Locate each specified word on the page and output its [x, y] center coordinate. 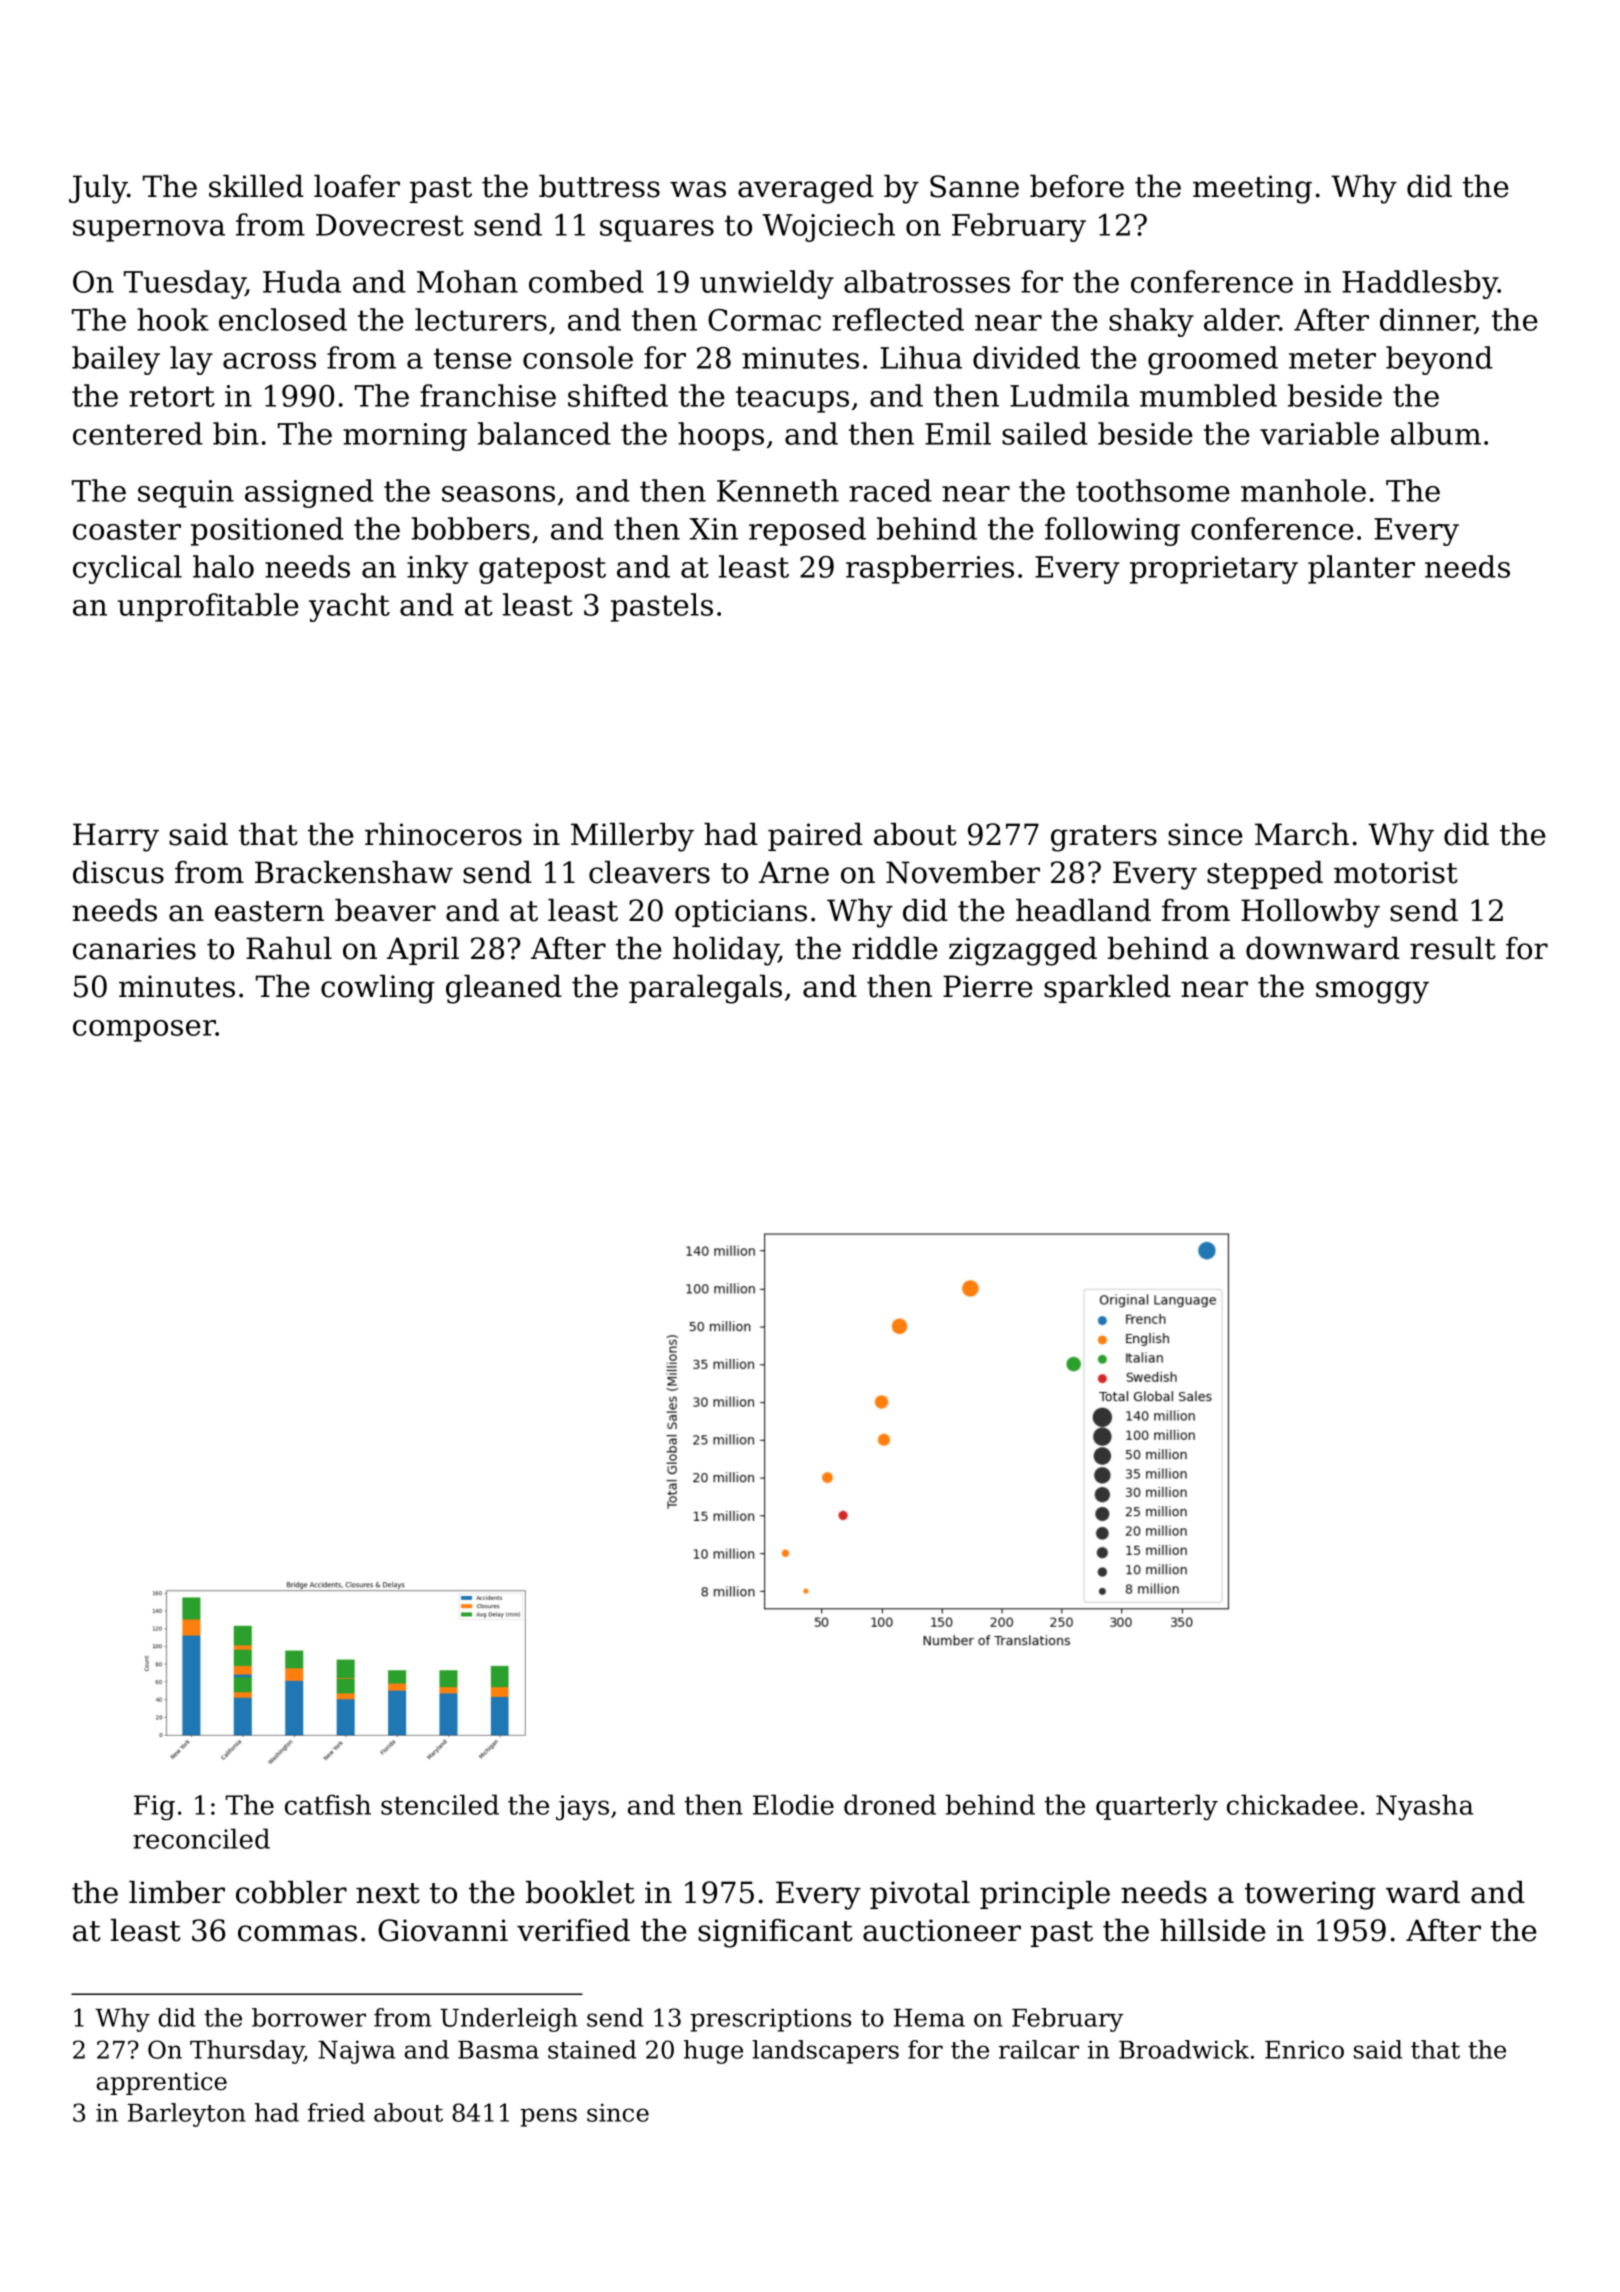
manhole [1303, 490]
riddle [895, 948]
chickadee [1292, 1804]
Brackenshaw [354, 872]
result [1453, 948]
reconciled [201, 1838]
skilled [256, 186]
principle [1045, 1895]
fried [336, 2112]
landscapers [825, 2052]
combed [586, 281]
